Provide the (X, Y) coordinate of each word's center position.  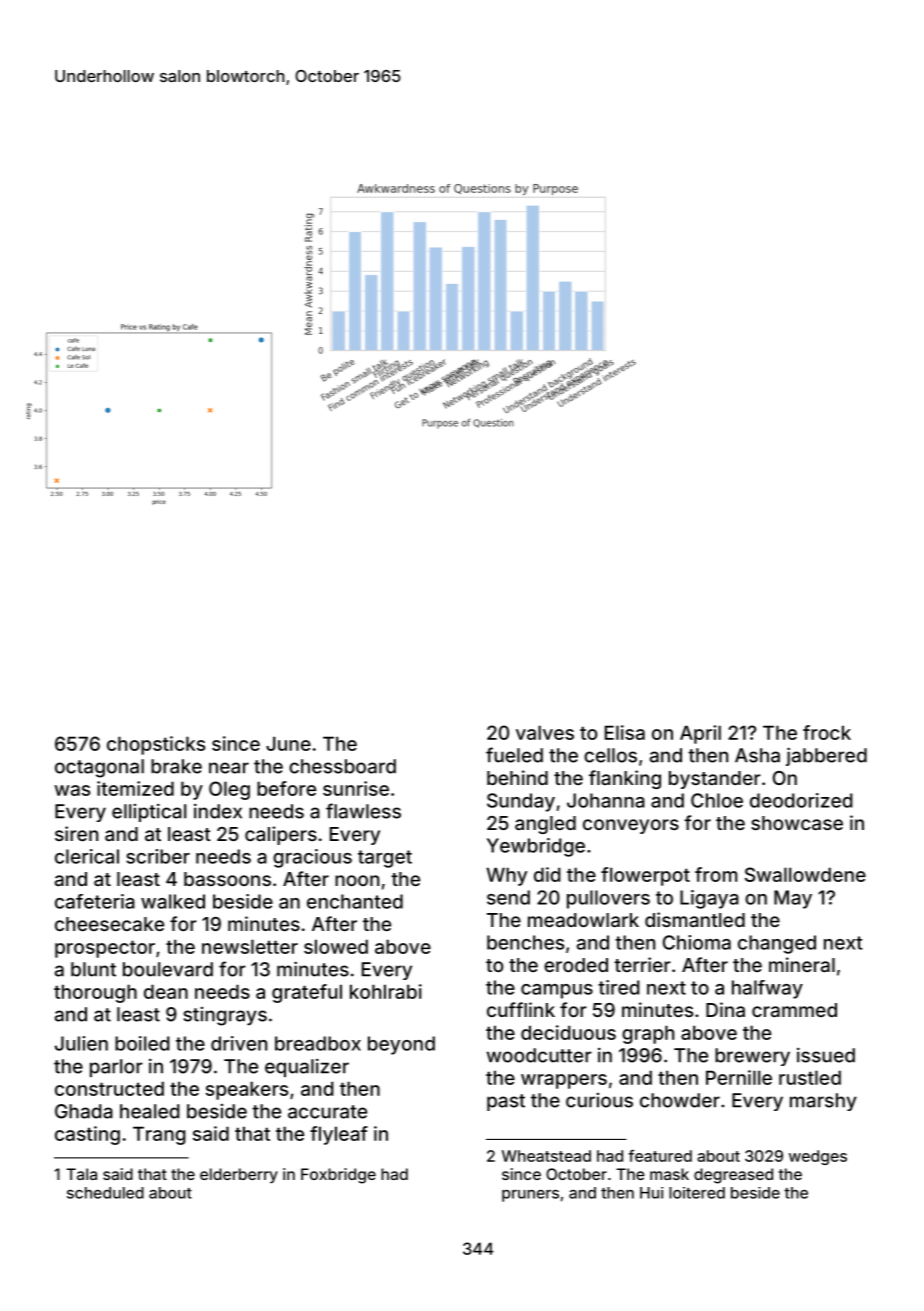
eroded (576, 965)
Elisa (625, 732)
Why (506, 876)
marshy (823, 1102)
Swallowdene (805, 874)
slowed (336, 946)
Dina (725, 1009)
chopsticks (156, 745)
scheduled (105, 1193)
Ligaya (709, 899)
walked (173, 901)
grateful (307, 993)
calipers (281, 835)
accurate (327, 1112)
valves (545, 732)
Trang (159, 1135)
